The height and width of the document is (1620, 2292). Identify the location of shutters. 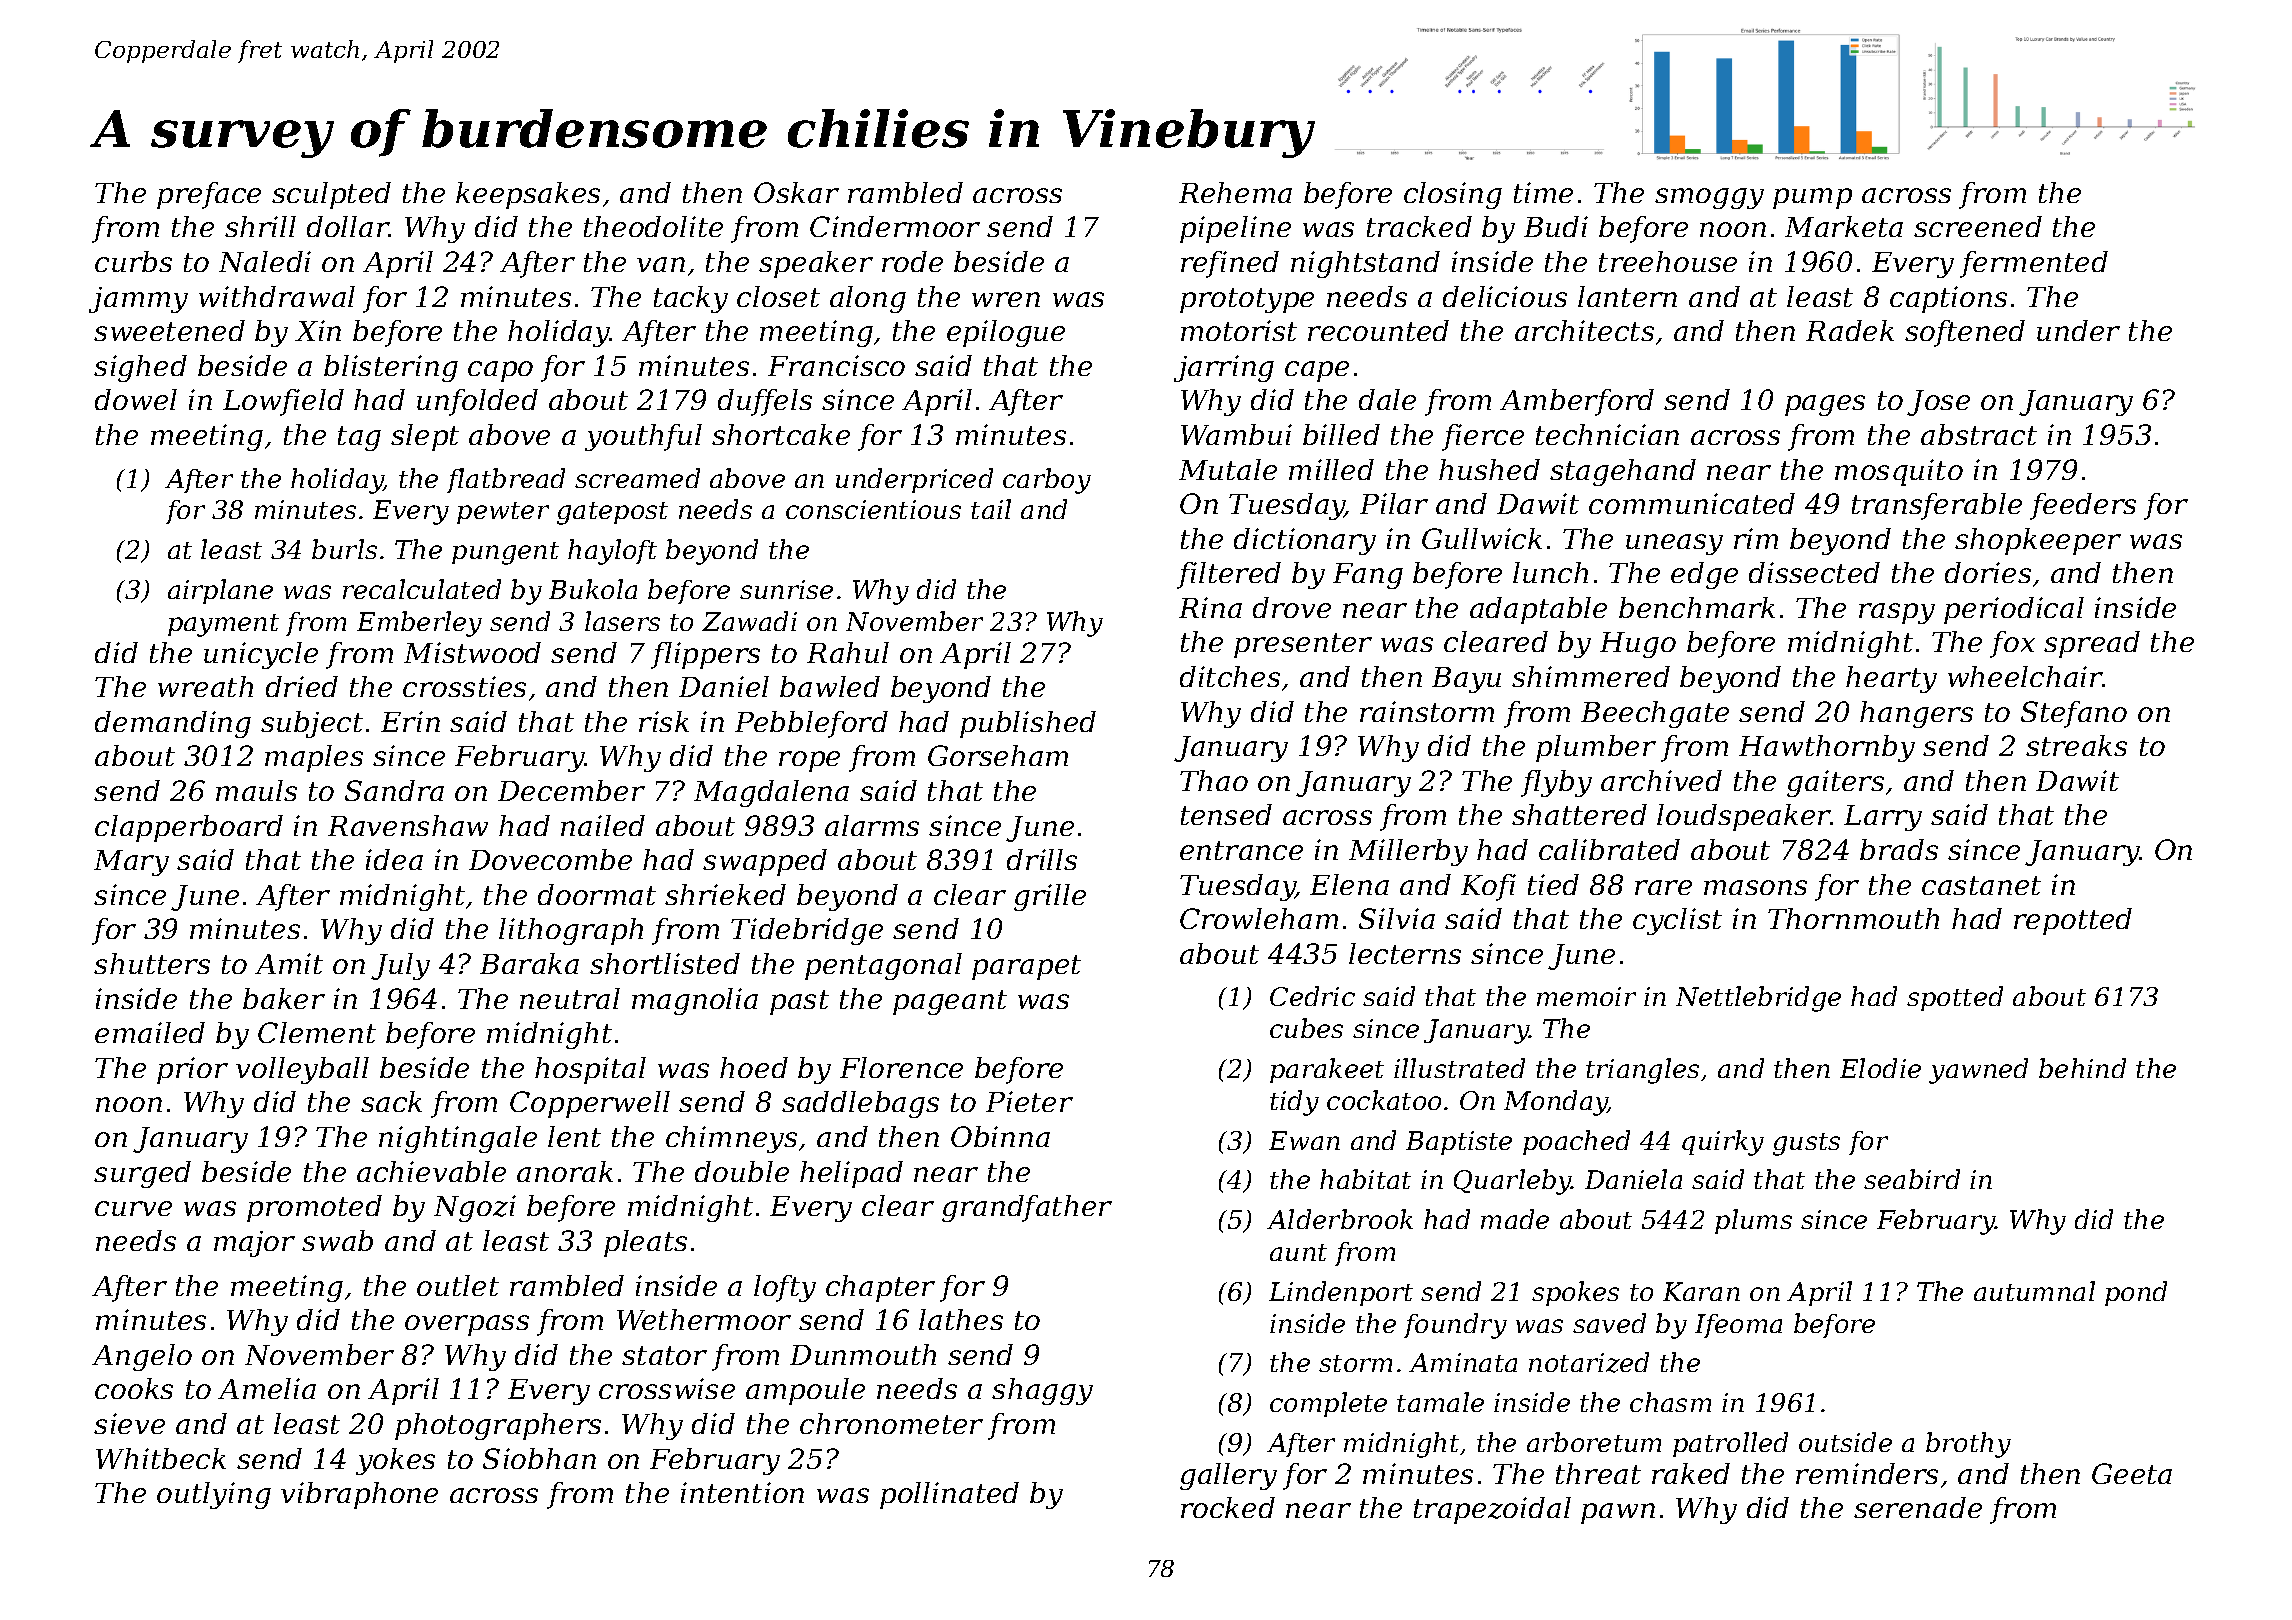
(152, 963).
